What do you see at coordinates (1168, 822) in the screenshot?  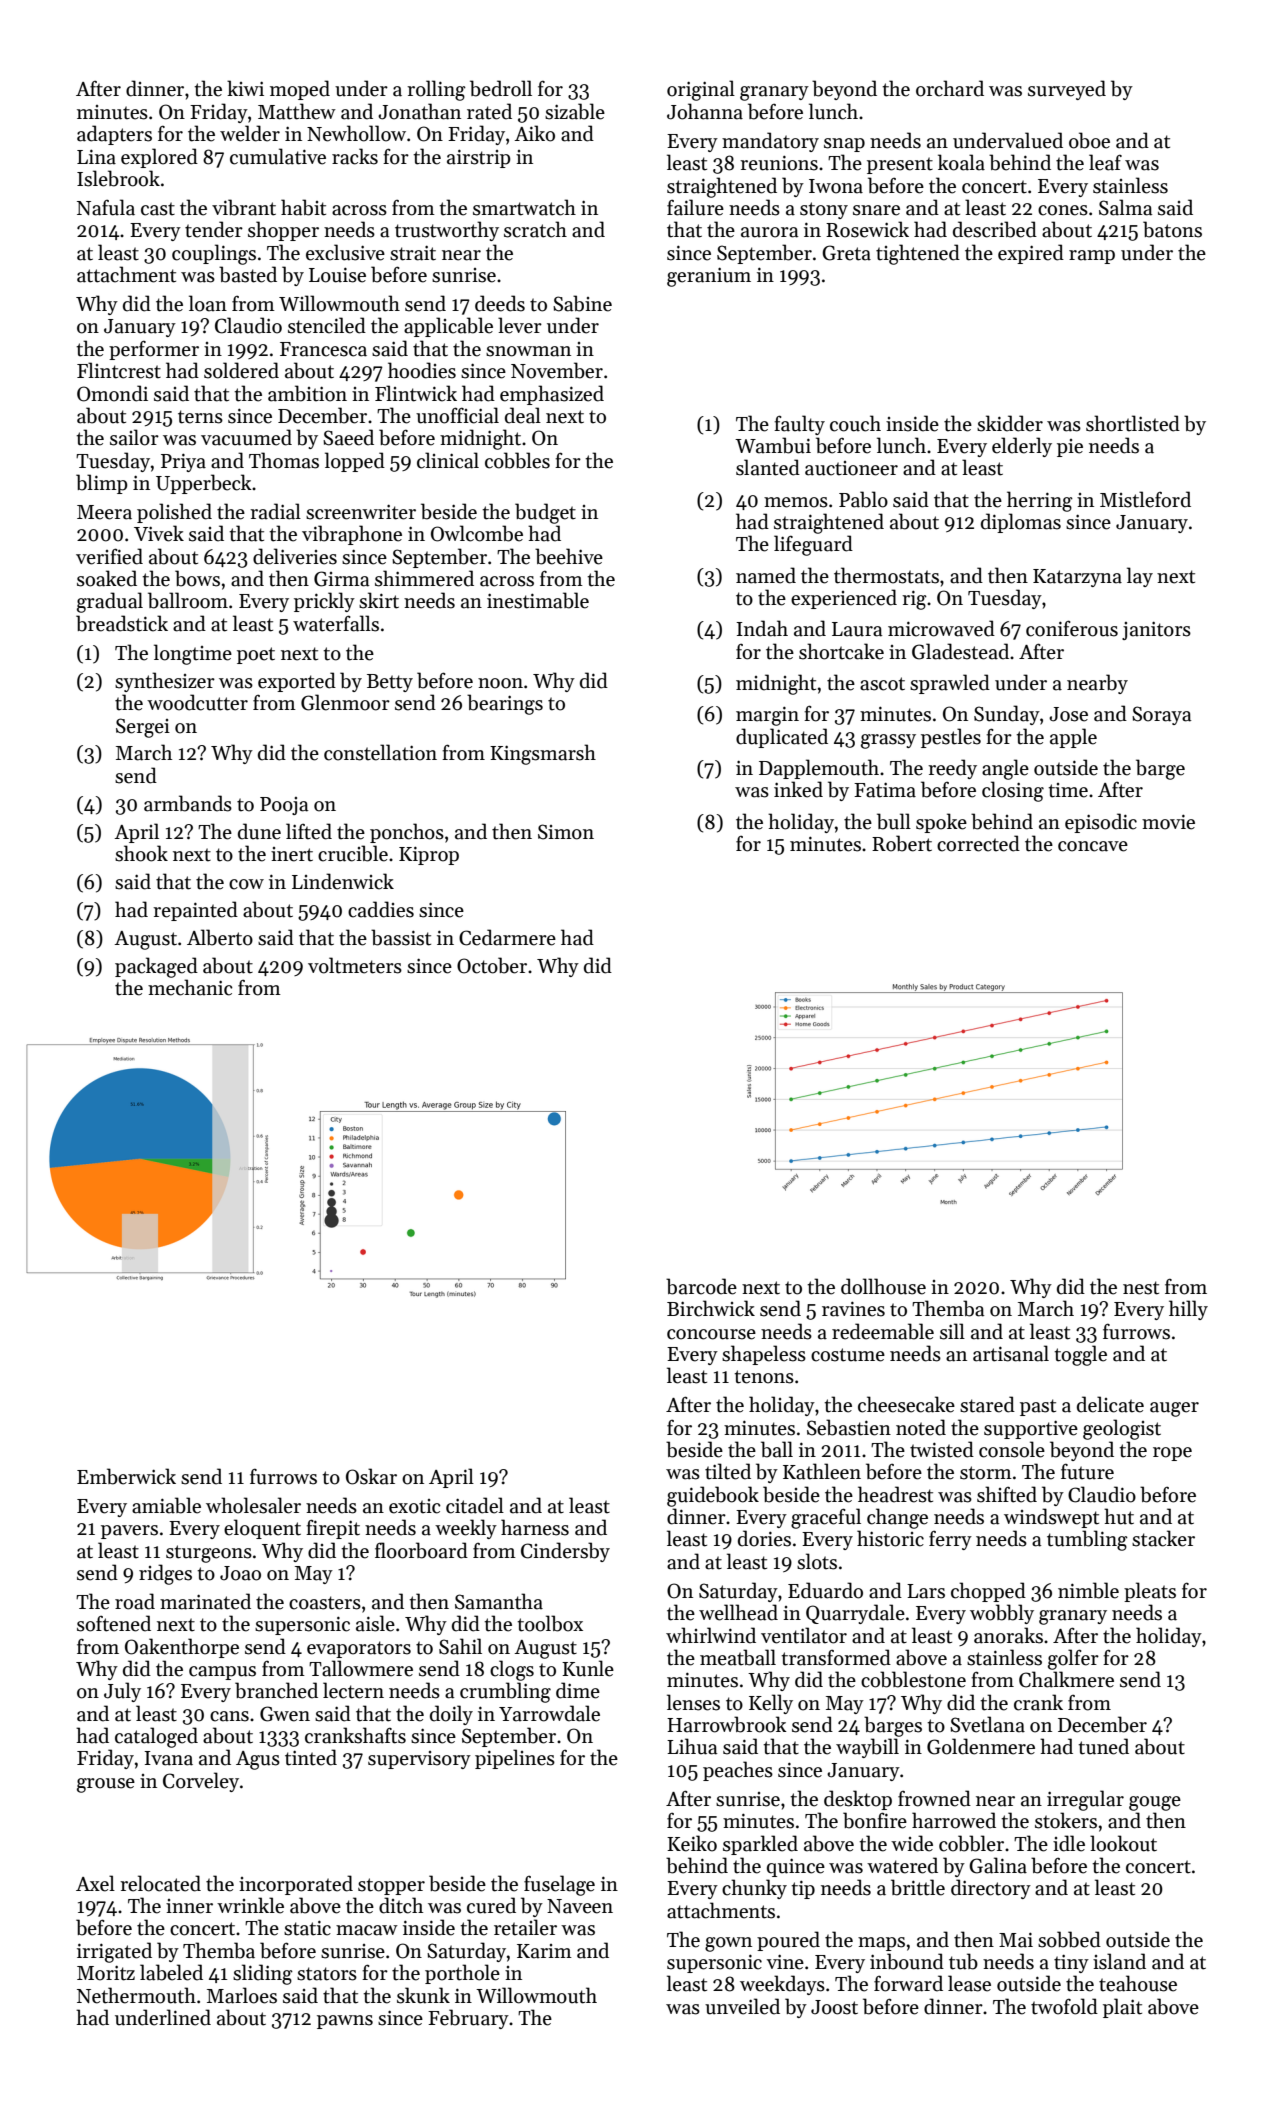 I see `movie` at bounding box center [1168, 822].
